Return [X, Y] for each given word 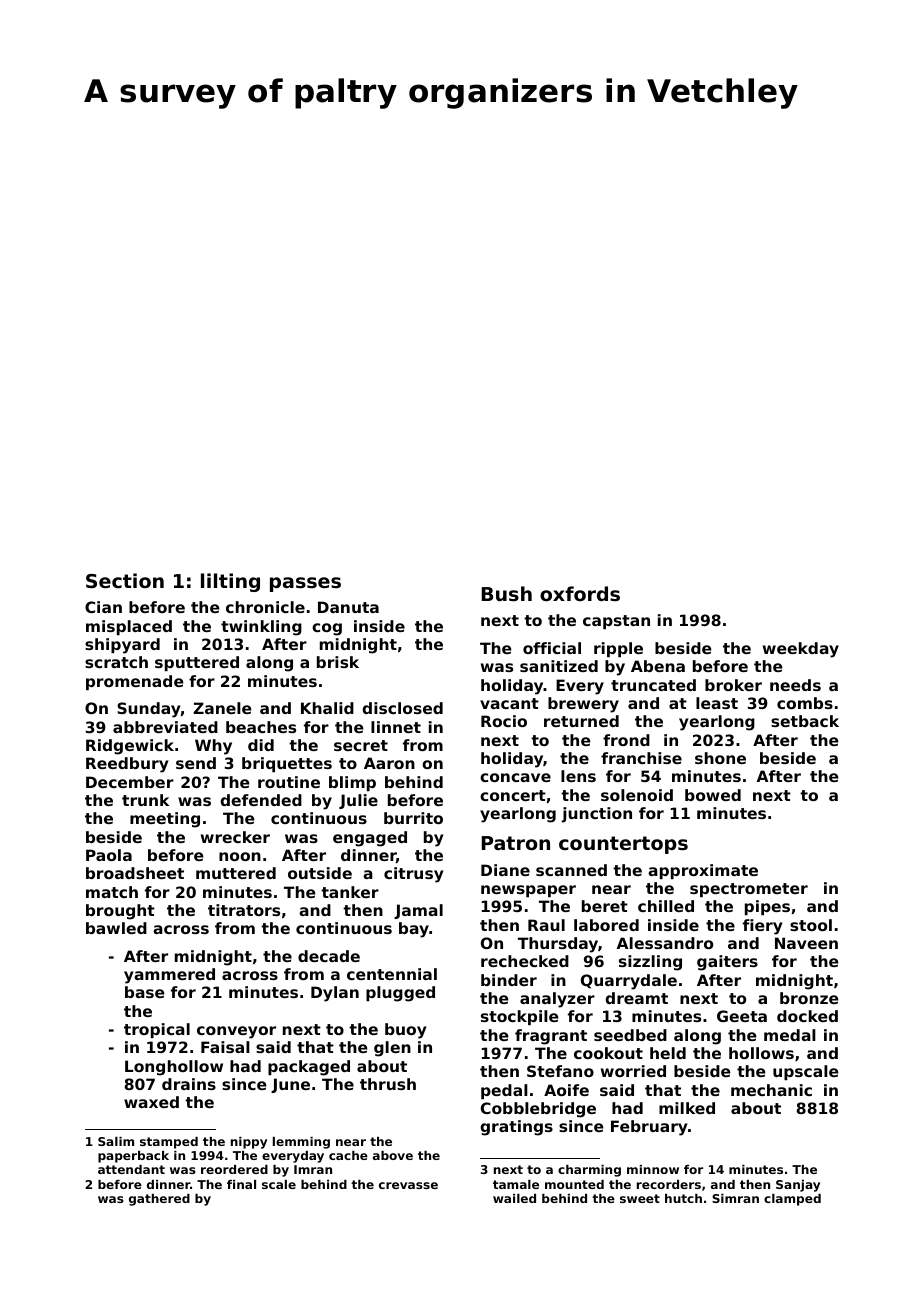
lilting [230, 582]
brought [120, 912]
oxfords [580, 593]
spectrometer [749, 890]
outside [320, 873]
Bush [507, 594]
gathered [159, 1200]
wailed [514, 1198]
